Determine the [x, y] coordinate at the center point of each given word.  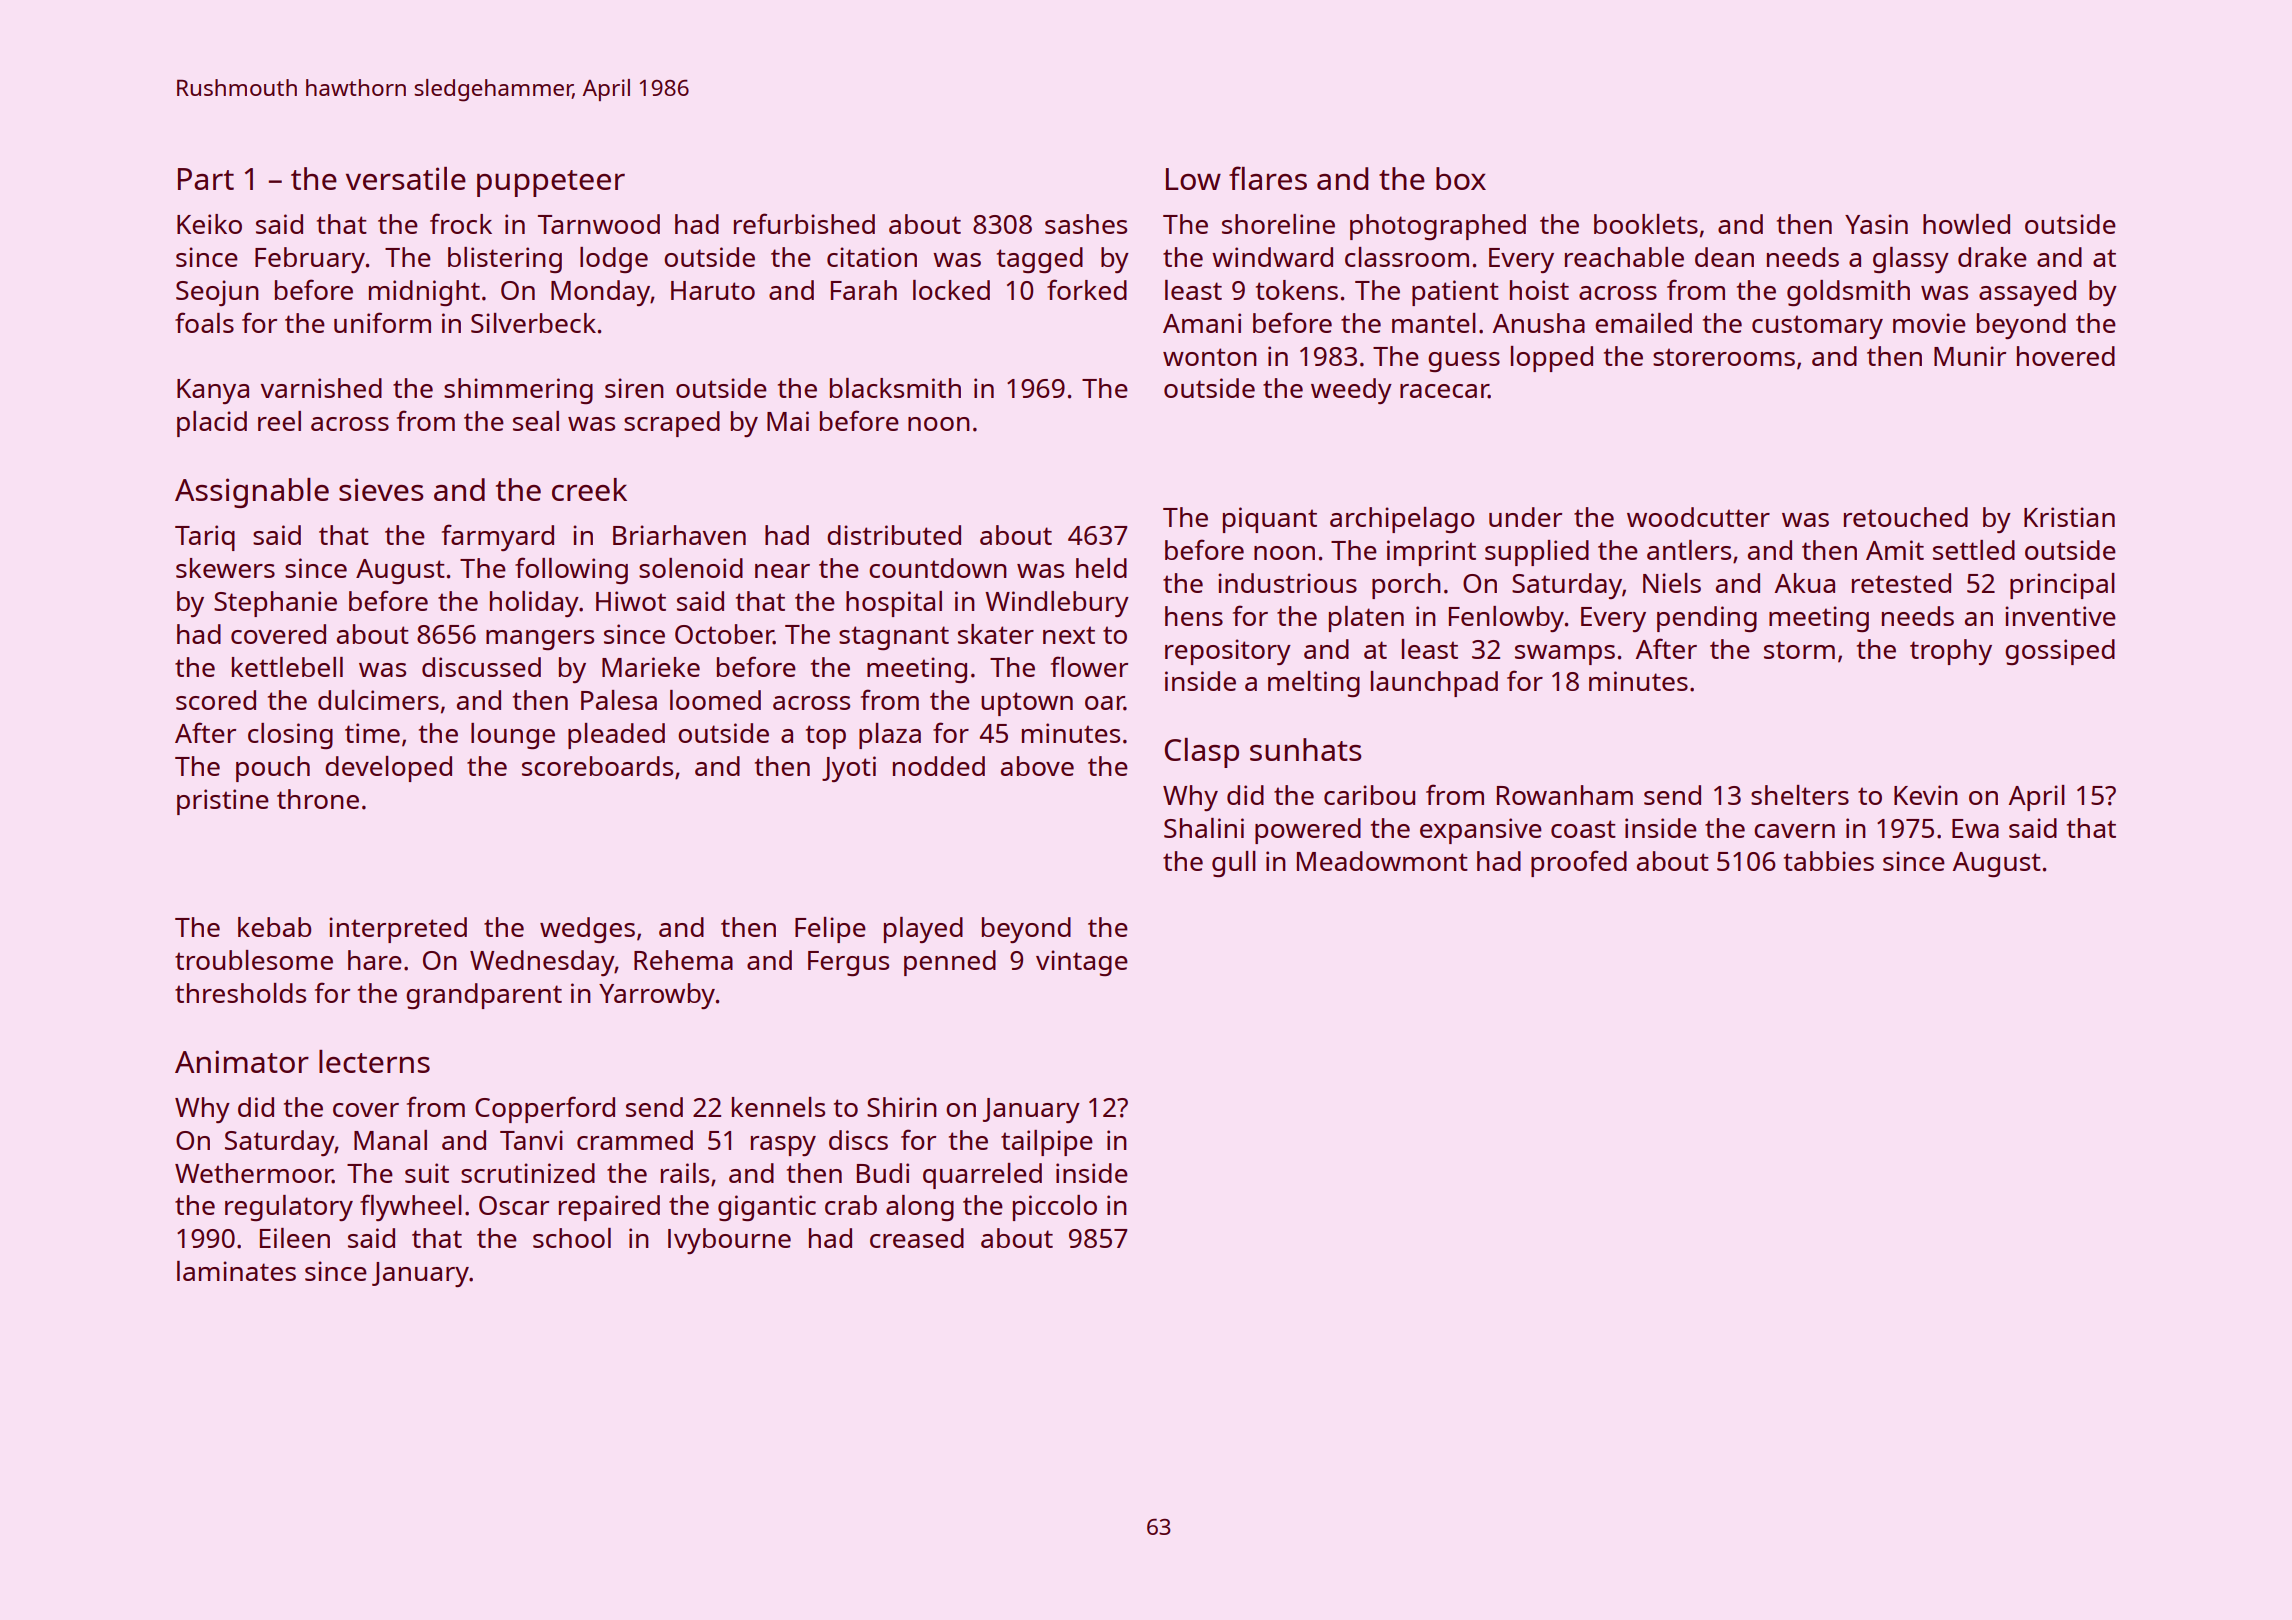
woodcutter [1698, 517]
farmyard [498, 537]
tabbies [1829, 861]
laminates [236, 1271]
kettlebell [287, 667]
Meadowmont [1382, 861]
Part [206, 179]
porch [1406, 586]
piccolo [1055, 1208]
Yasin [1876, 224]
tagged [1040, 260]
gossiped [2060, 652]
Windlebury [1057, 604]
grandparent [484, 996]
